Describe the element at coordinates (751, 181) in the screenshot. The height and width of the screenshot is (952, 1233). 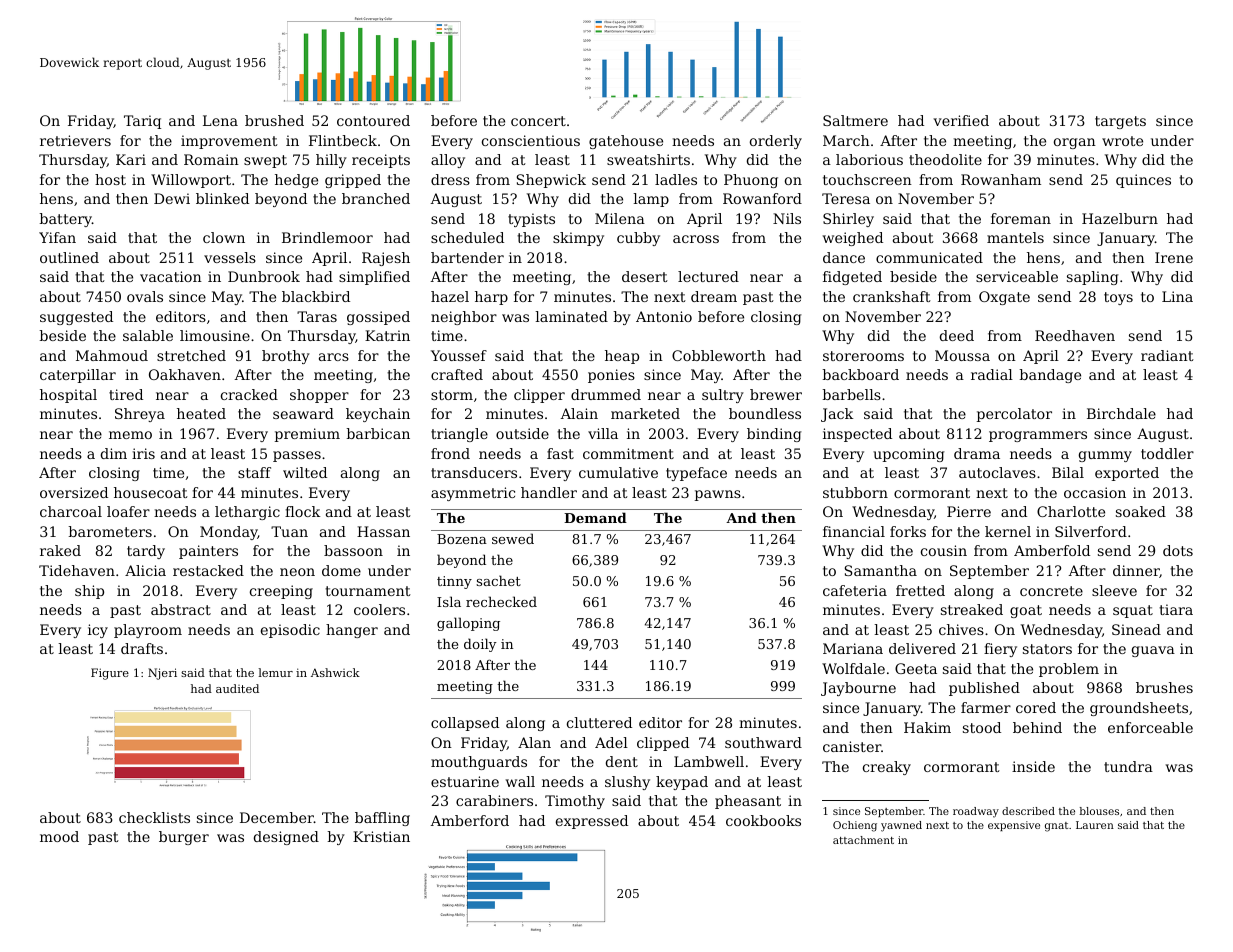
I see `Phuong` at that location.
